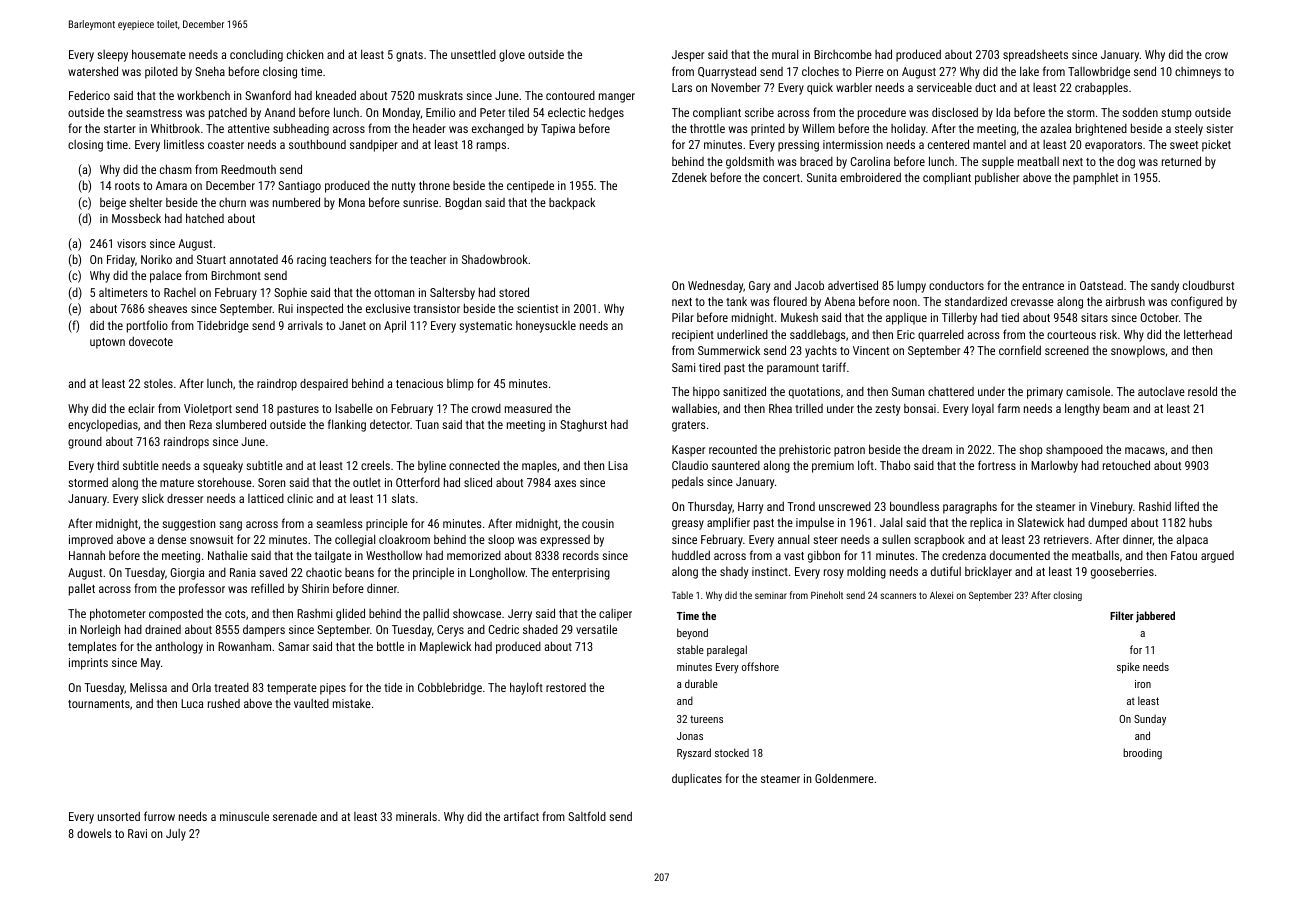 Image resolution: width=1308 pixels, height=924 pixels. Describe the element at coordinates (150, 664) in the screenshot. I see `May` at that location.
